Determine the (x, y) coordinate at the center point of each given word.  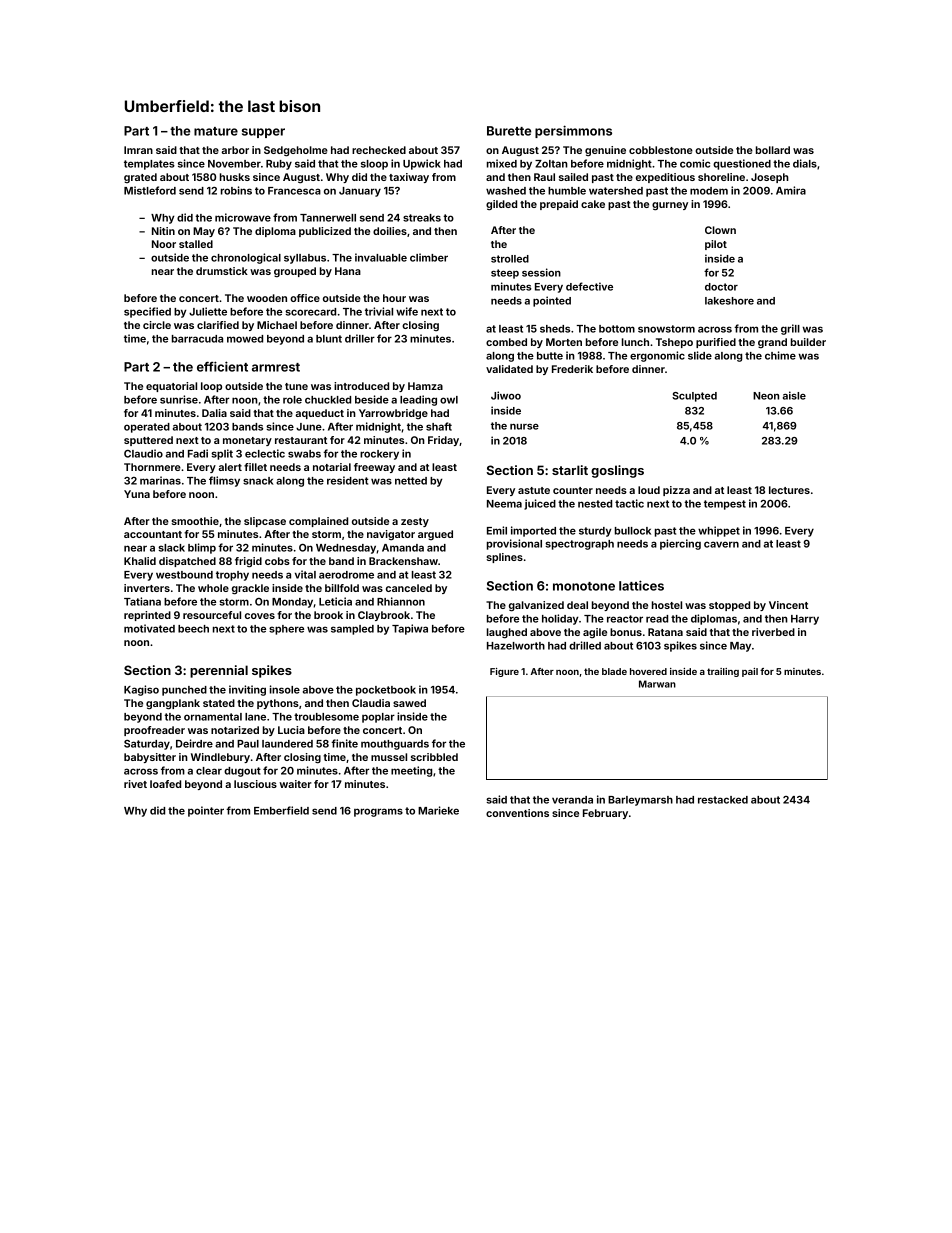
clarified (218, 325)
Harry (805, 620)
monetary (247, 441)
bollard (773, 150)
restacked (723, 800)
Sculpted (694, 397)
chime (780, 355)
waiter (295, 784)
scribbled (434, 757)
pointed (552, 301)
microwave (243, 217)
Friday (443, 441)
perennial (219, 671)
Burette (509, 131)
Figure (504, 672)
